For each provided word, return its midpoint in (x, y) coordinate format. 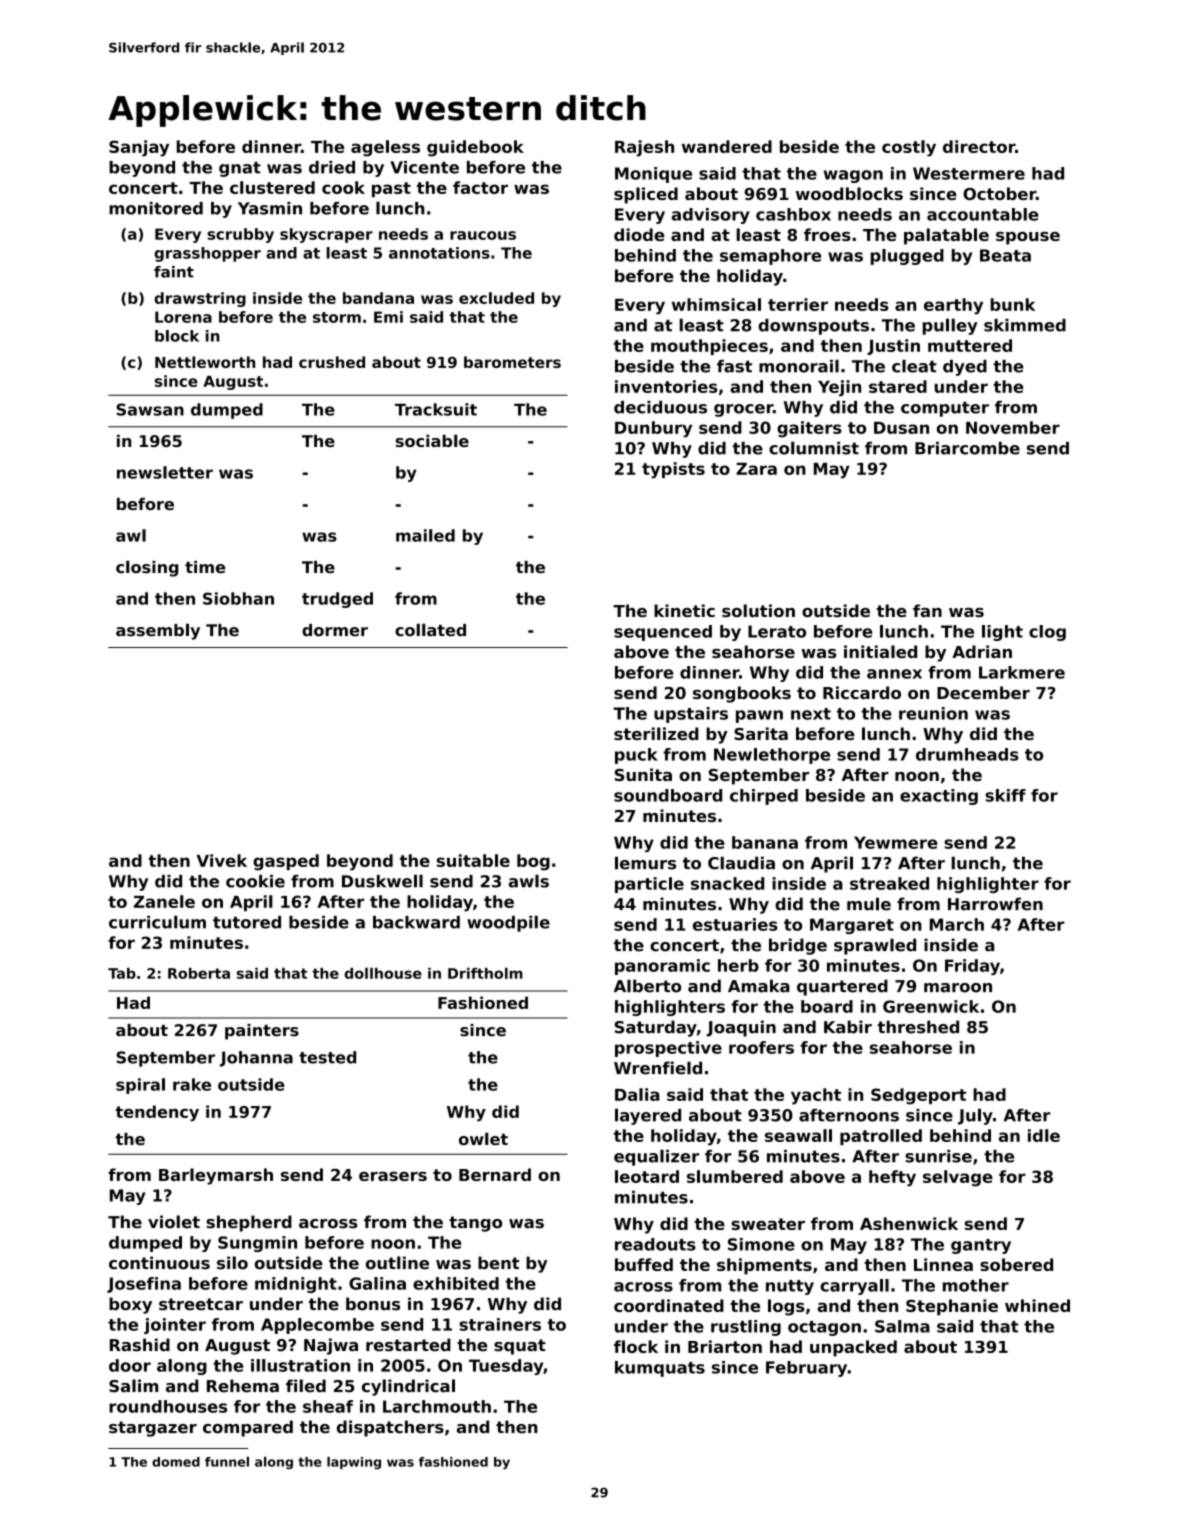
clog (1047, 633)
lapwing (354, 1462)
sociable (432, 440)
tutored (247, 922)
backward (416, 922)
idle (1044, 1135)
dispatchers (390, 1428)
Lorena (183, 317)
